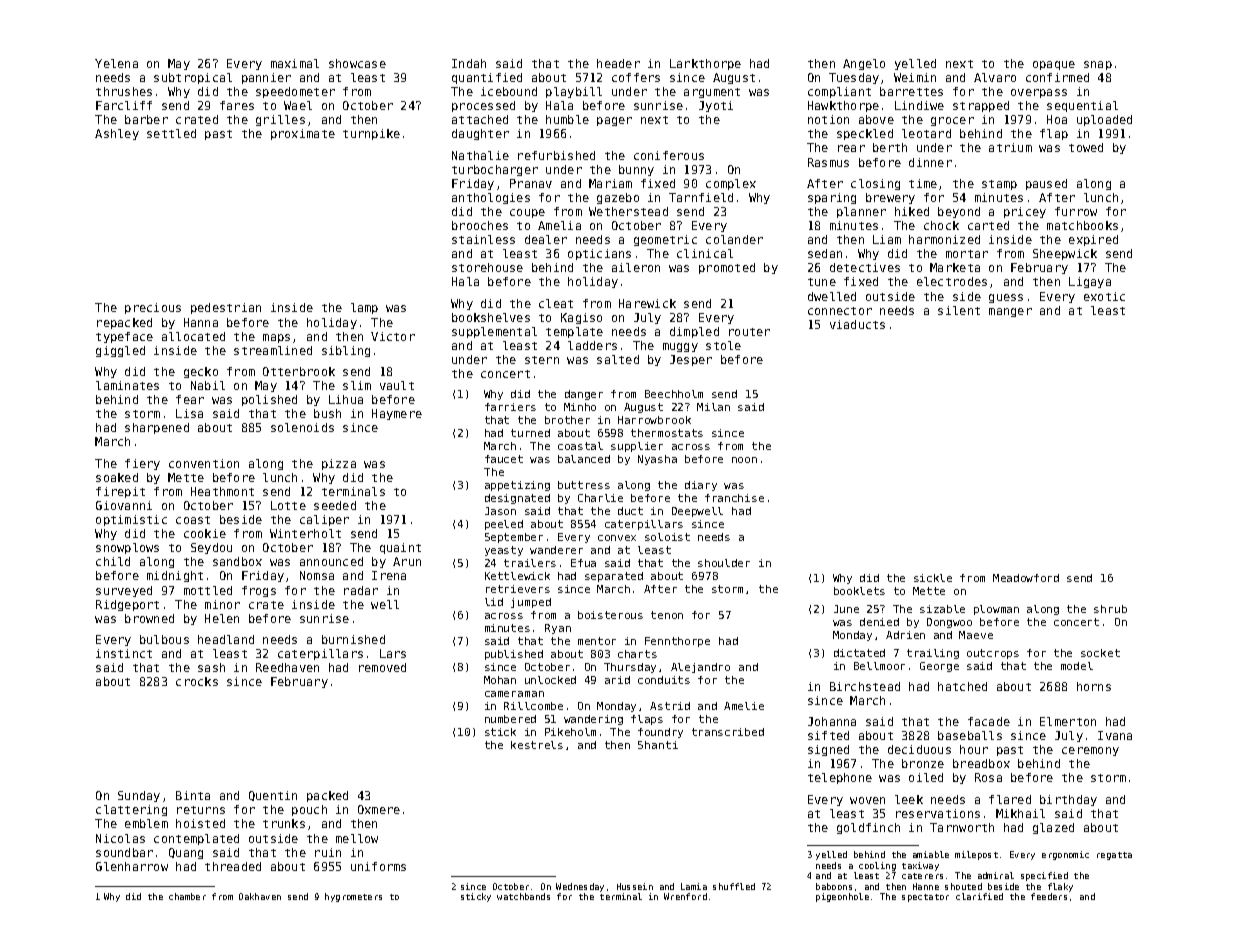 This screenshot has width=1233, height=952. What do you see at coordinates (131, 520) in the screenshot?
I see `optimistic` at bounding box center [131, 520].
